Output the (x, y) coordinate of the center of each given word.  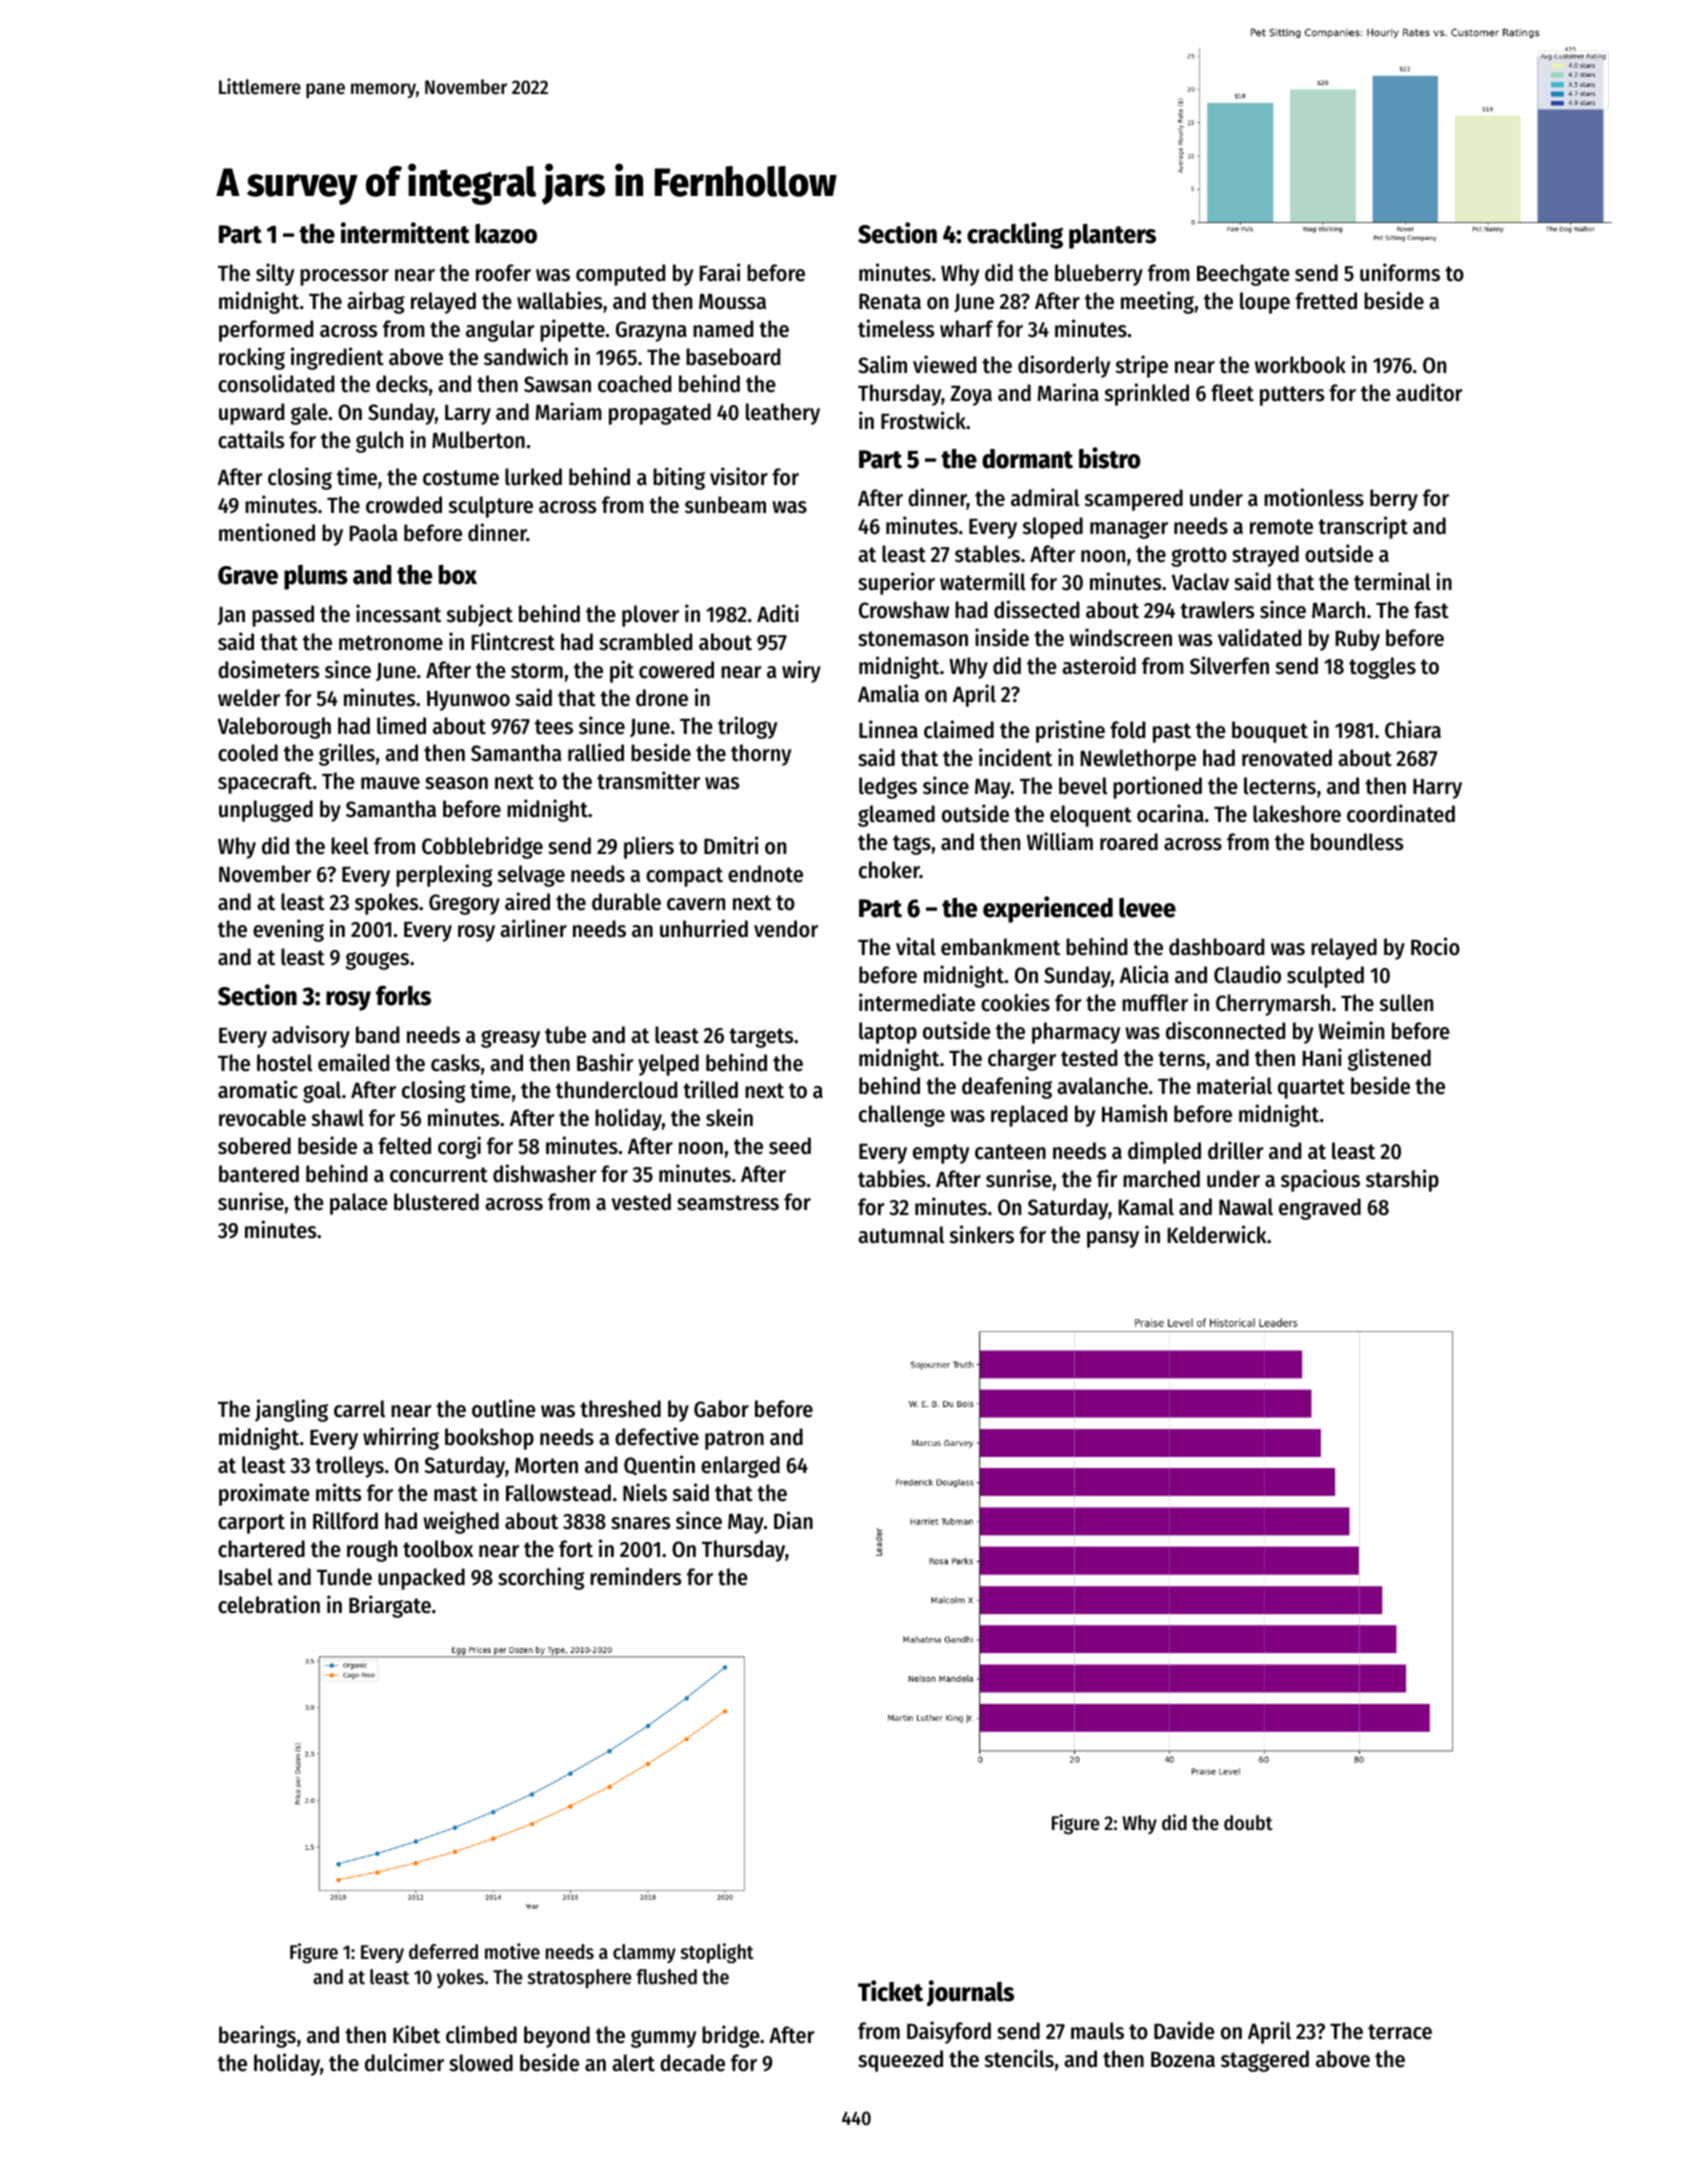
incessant (398, 613)
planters (1112, 236)
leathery (783, 414)
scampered (1134, 500)
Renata (890, 302)
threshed (620, 1409)
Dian (793, 1520)
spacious (1320, 1180)
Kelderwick (1217, 1234)
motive (512, 1951)
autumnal (901, 1235)
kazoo (506, 234)
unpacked (421, 1579)
